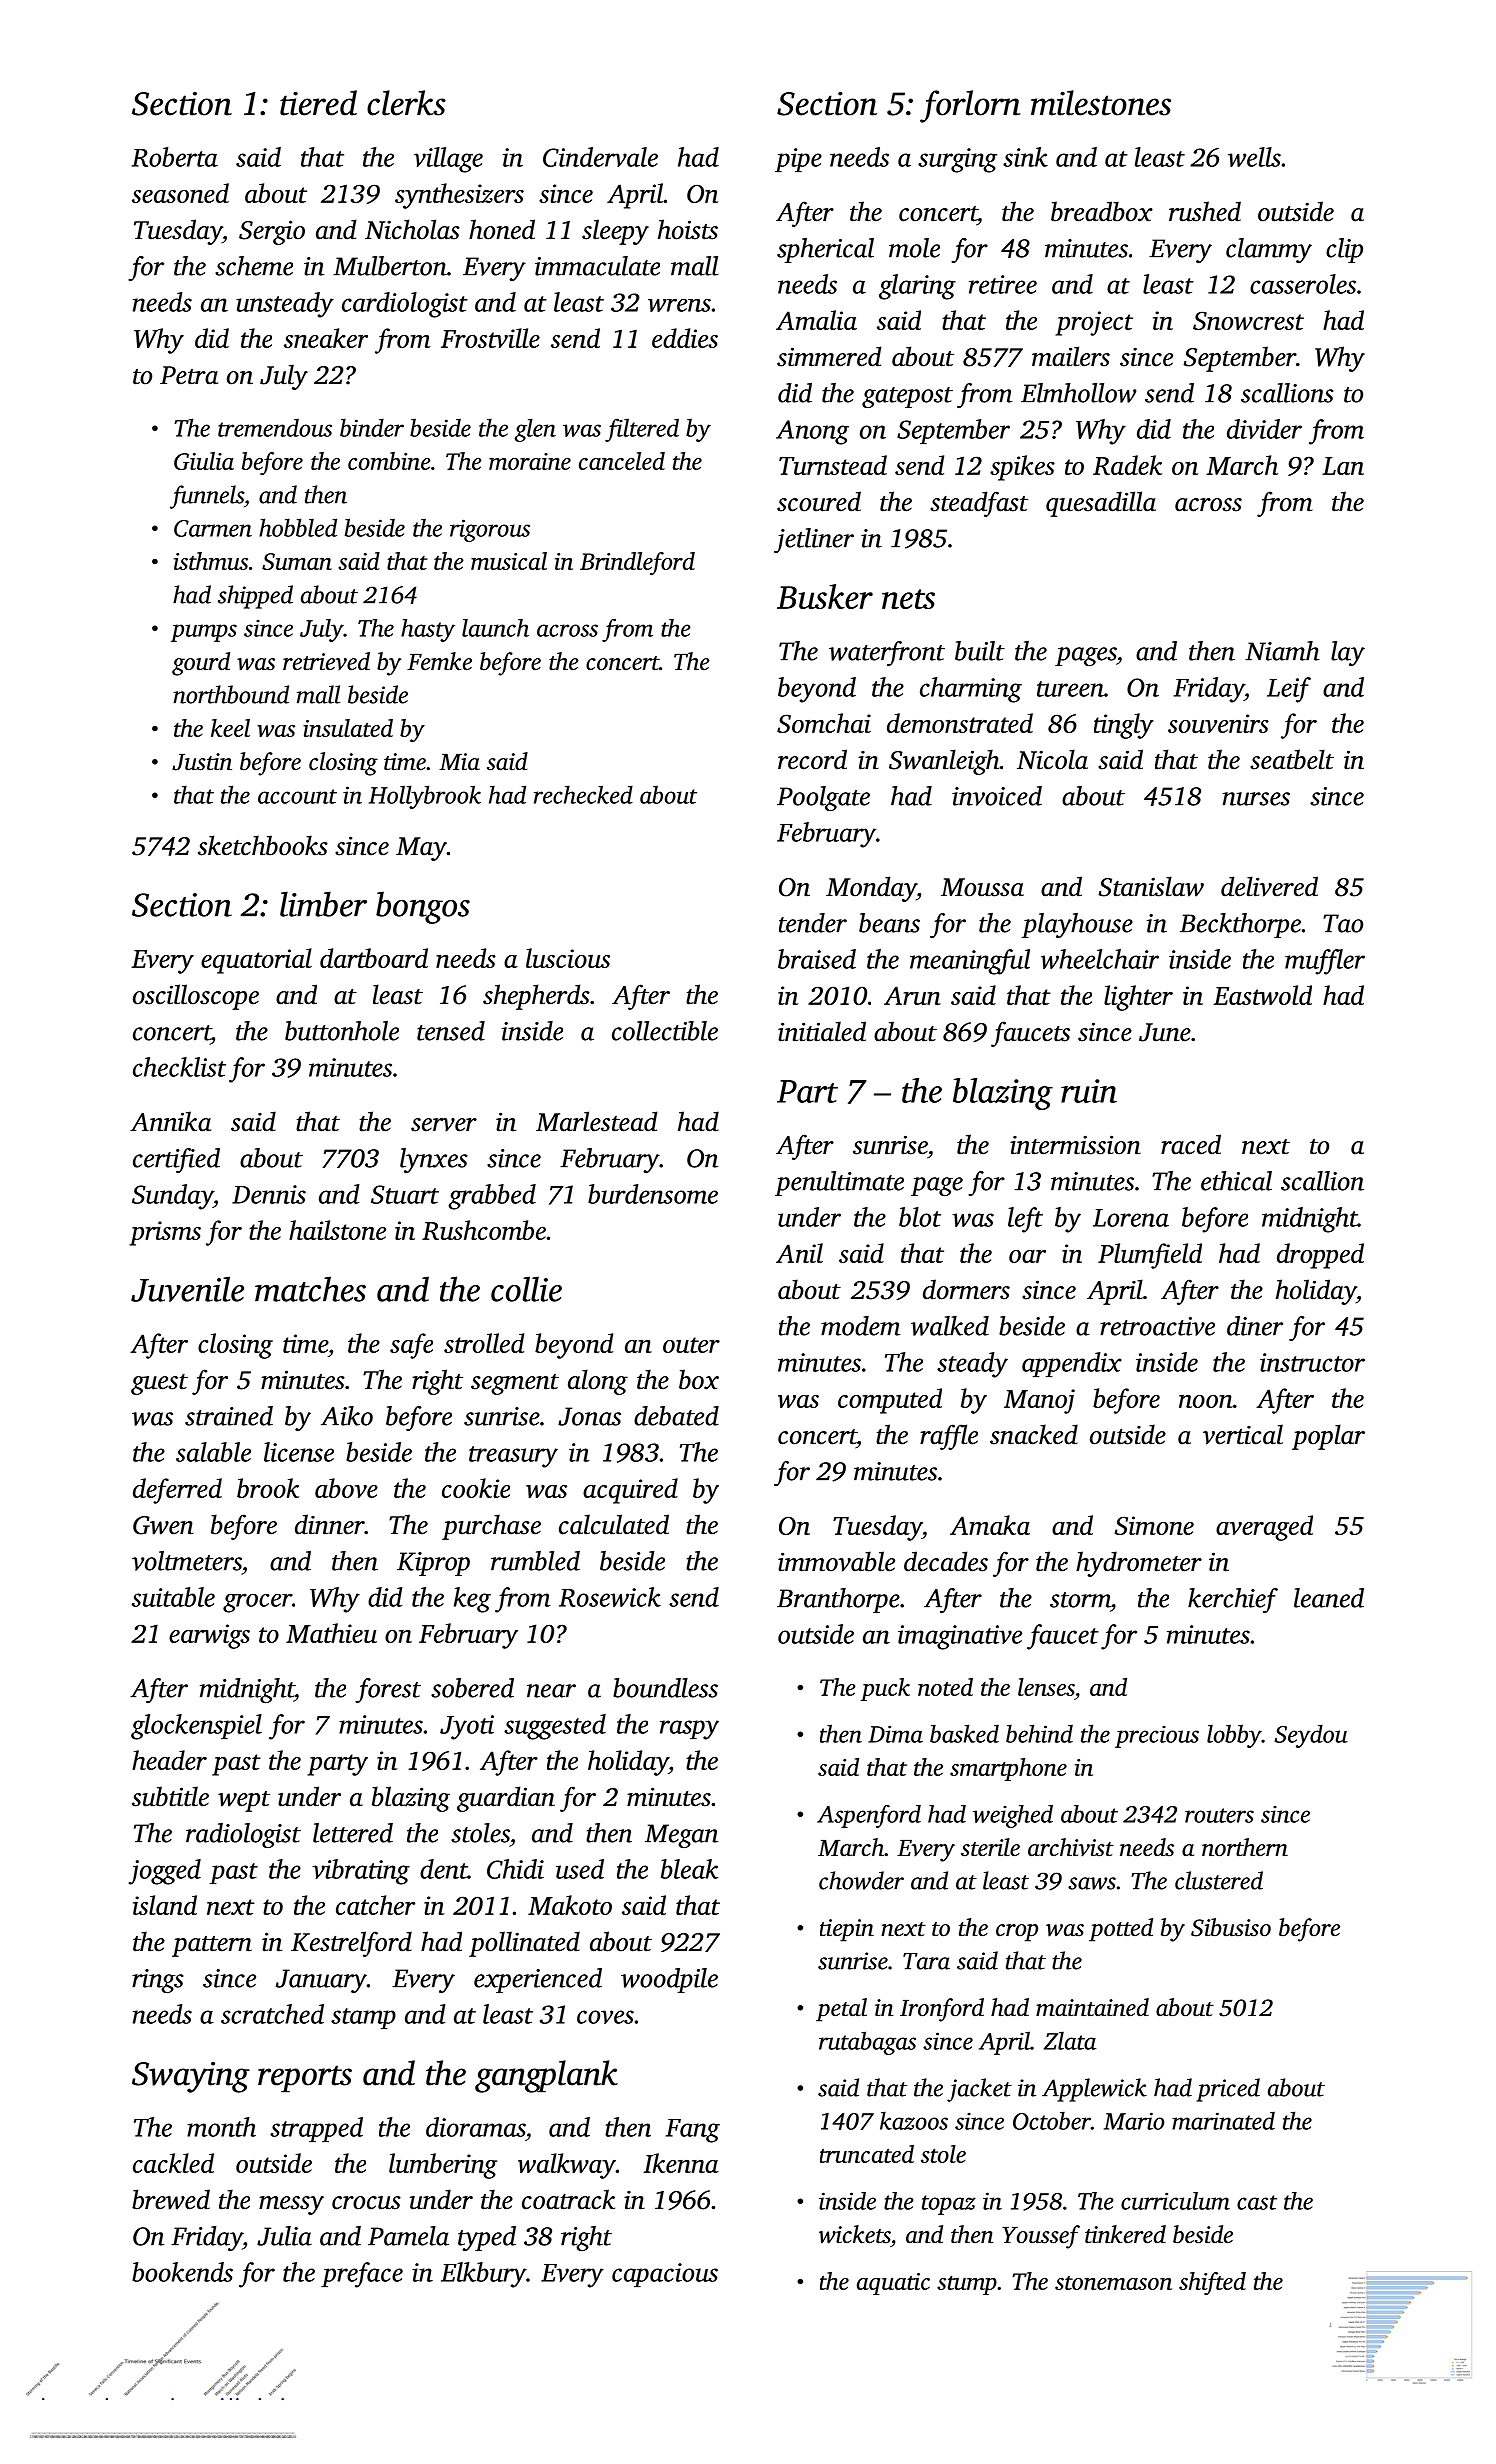 This page has width=1496, height=2464. I want to click on seatbelt, so click(1292, 759).
